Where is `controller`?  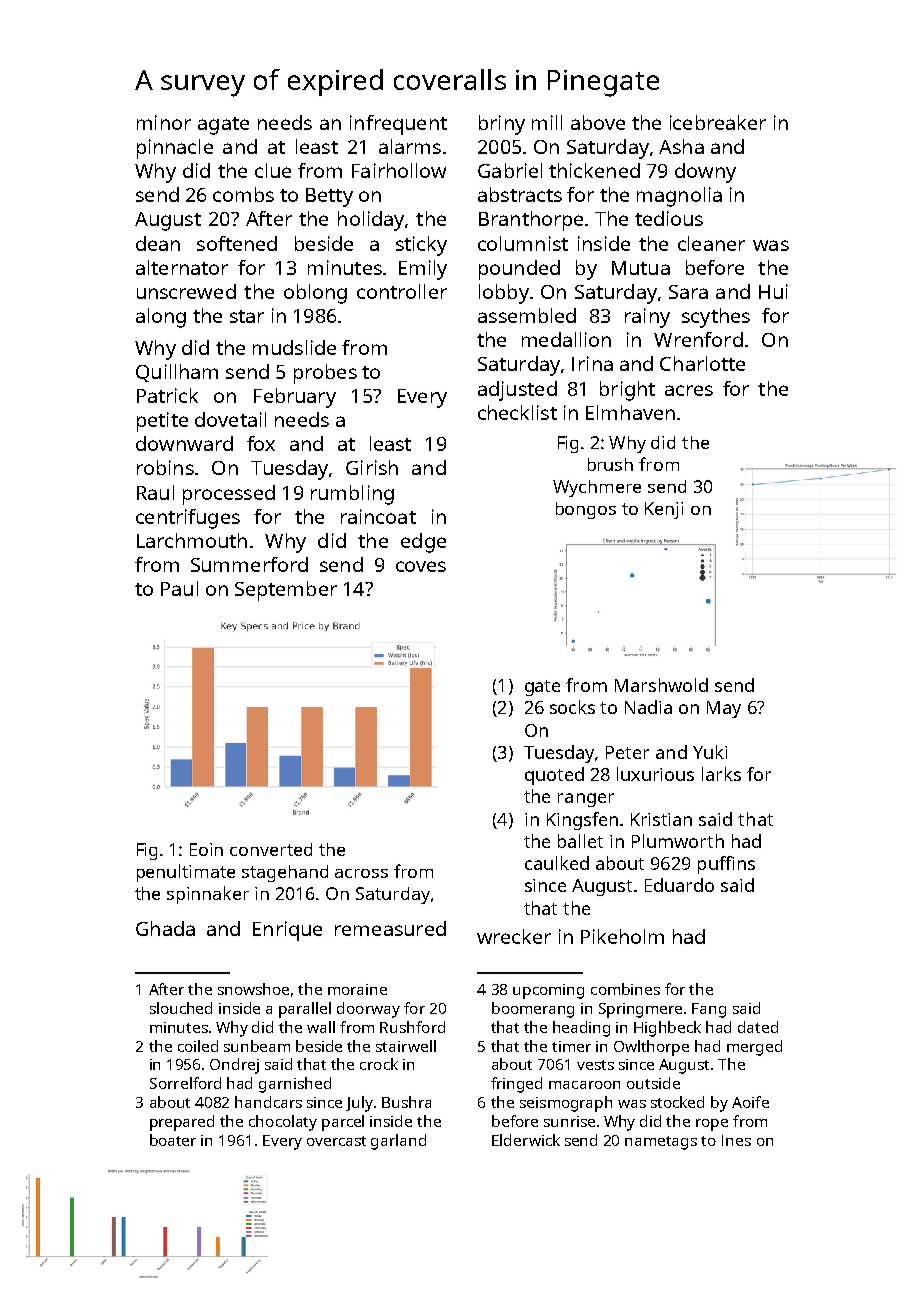
controller is located at coordinates (402, 291).
